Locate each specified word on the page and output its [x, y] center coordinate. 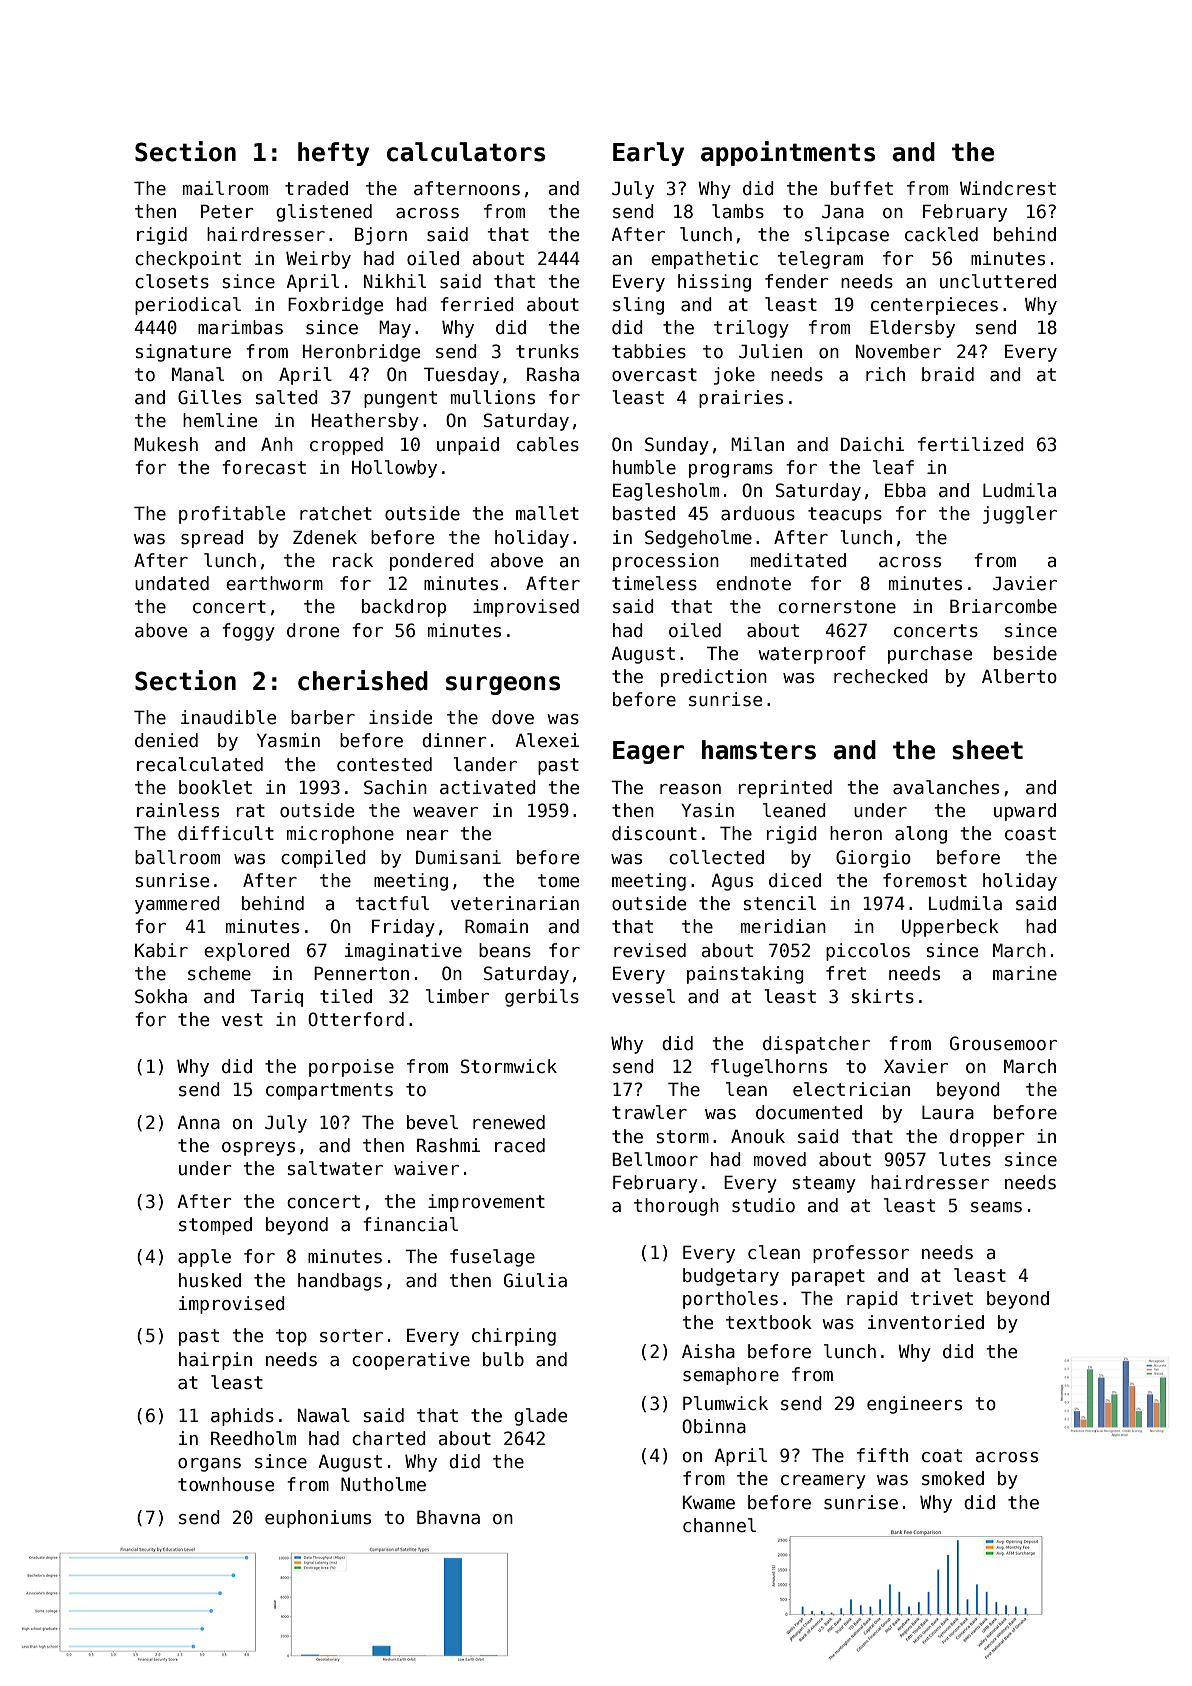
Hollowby [394, 469]
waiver [426, 1168]
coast [1030, 834]
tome [558, 881]
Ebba [905, 490]
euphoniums [318, 1519]
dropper [987, 1138]
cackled [941, 234]
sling [638, 306]
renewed [509, 1122]
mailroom [225, 188]
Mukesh [166, 444]
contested [384, 764]
